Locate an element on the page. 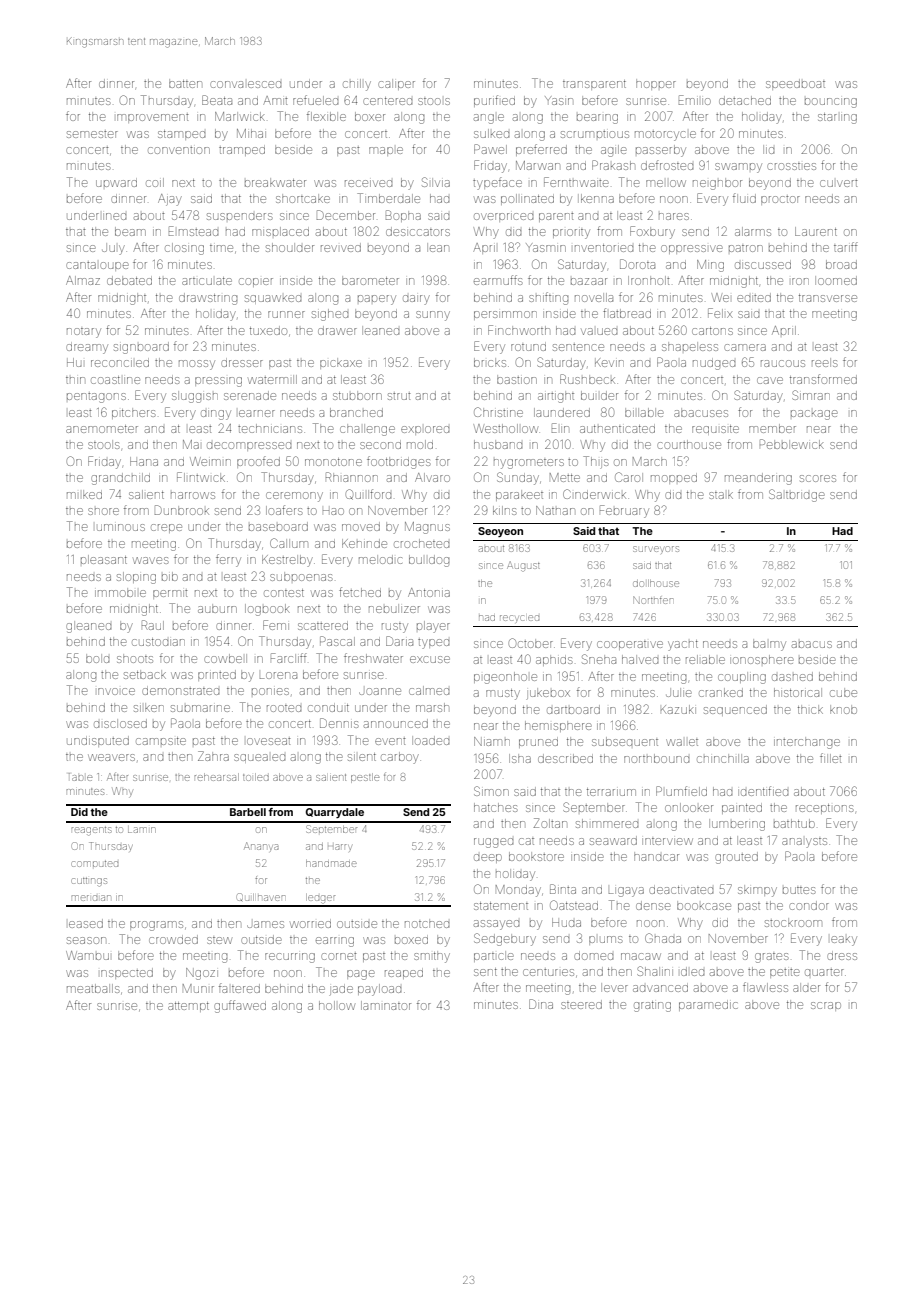 The width and height of the image is (924, 1308). speedboat is located at coordinates (795, 84).
